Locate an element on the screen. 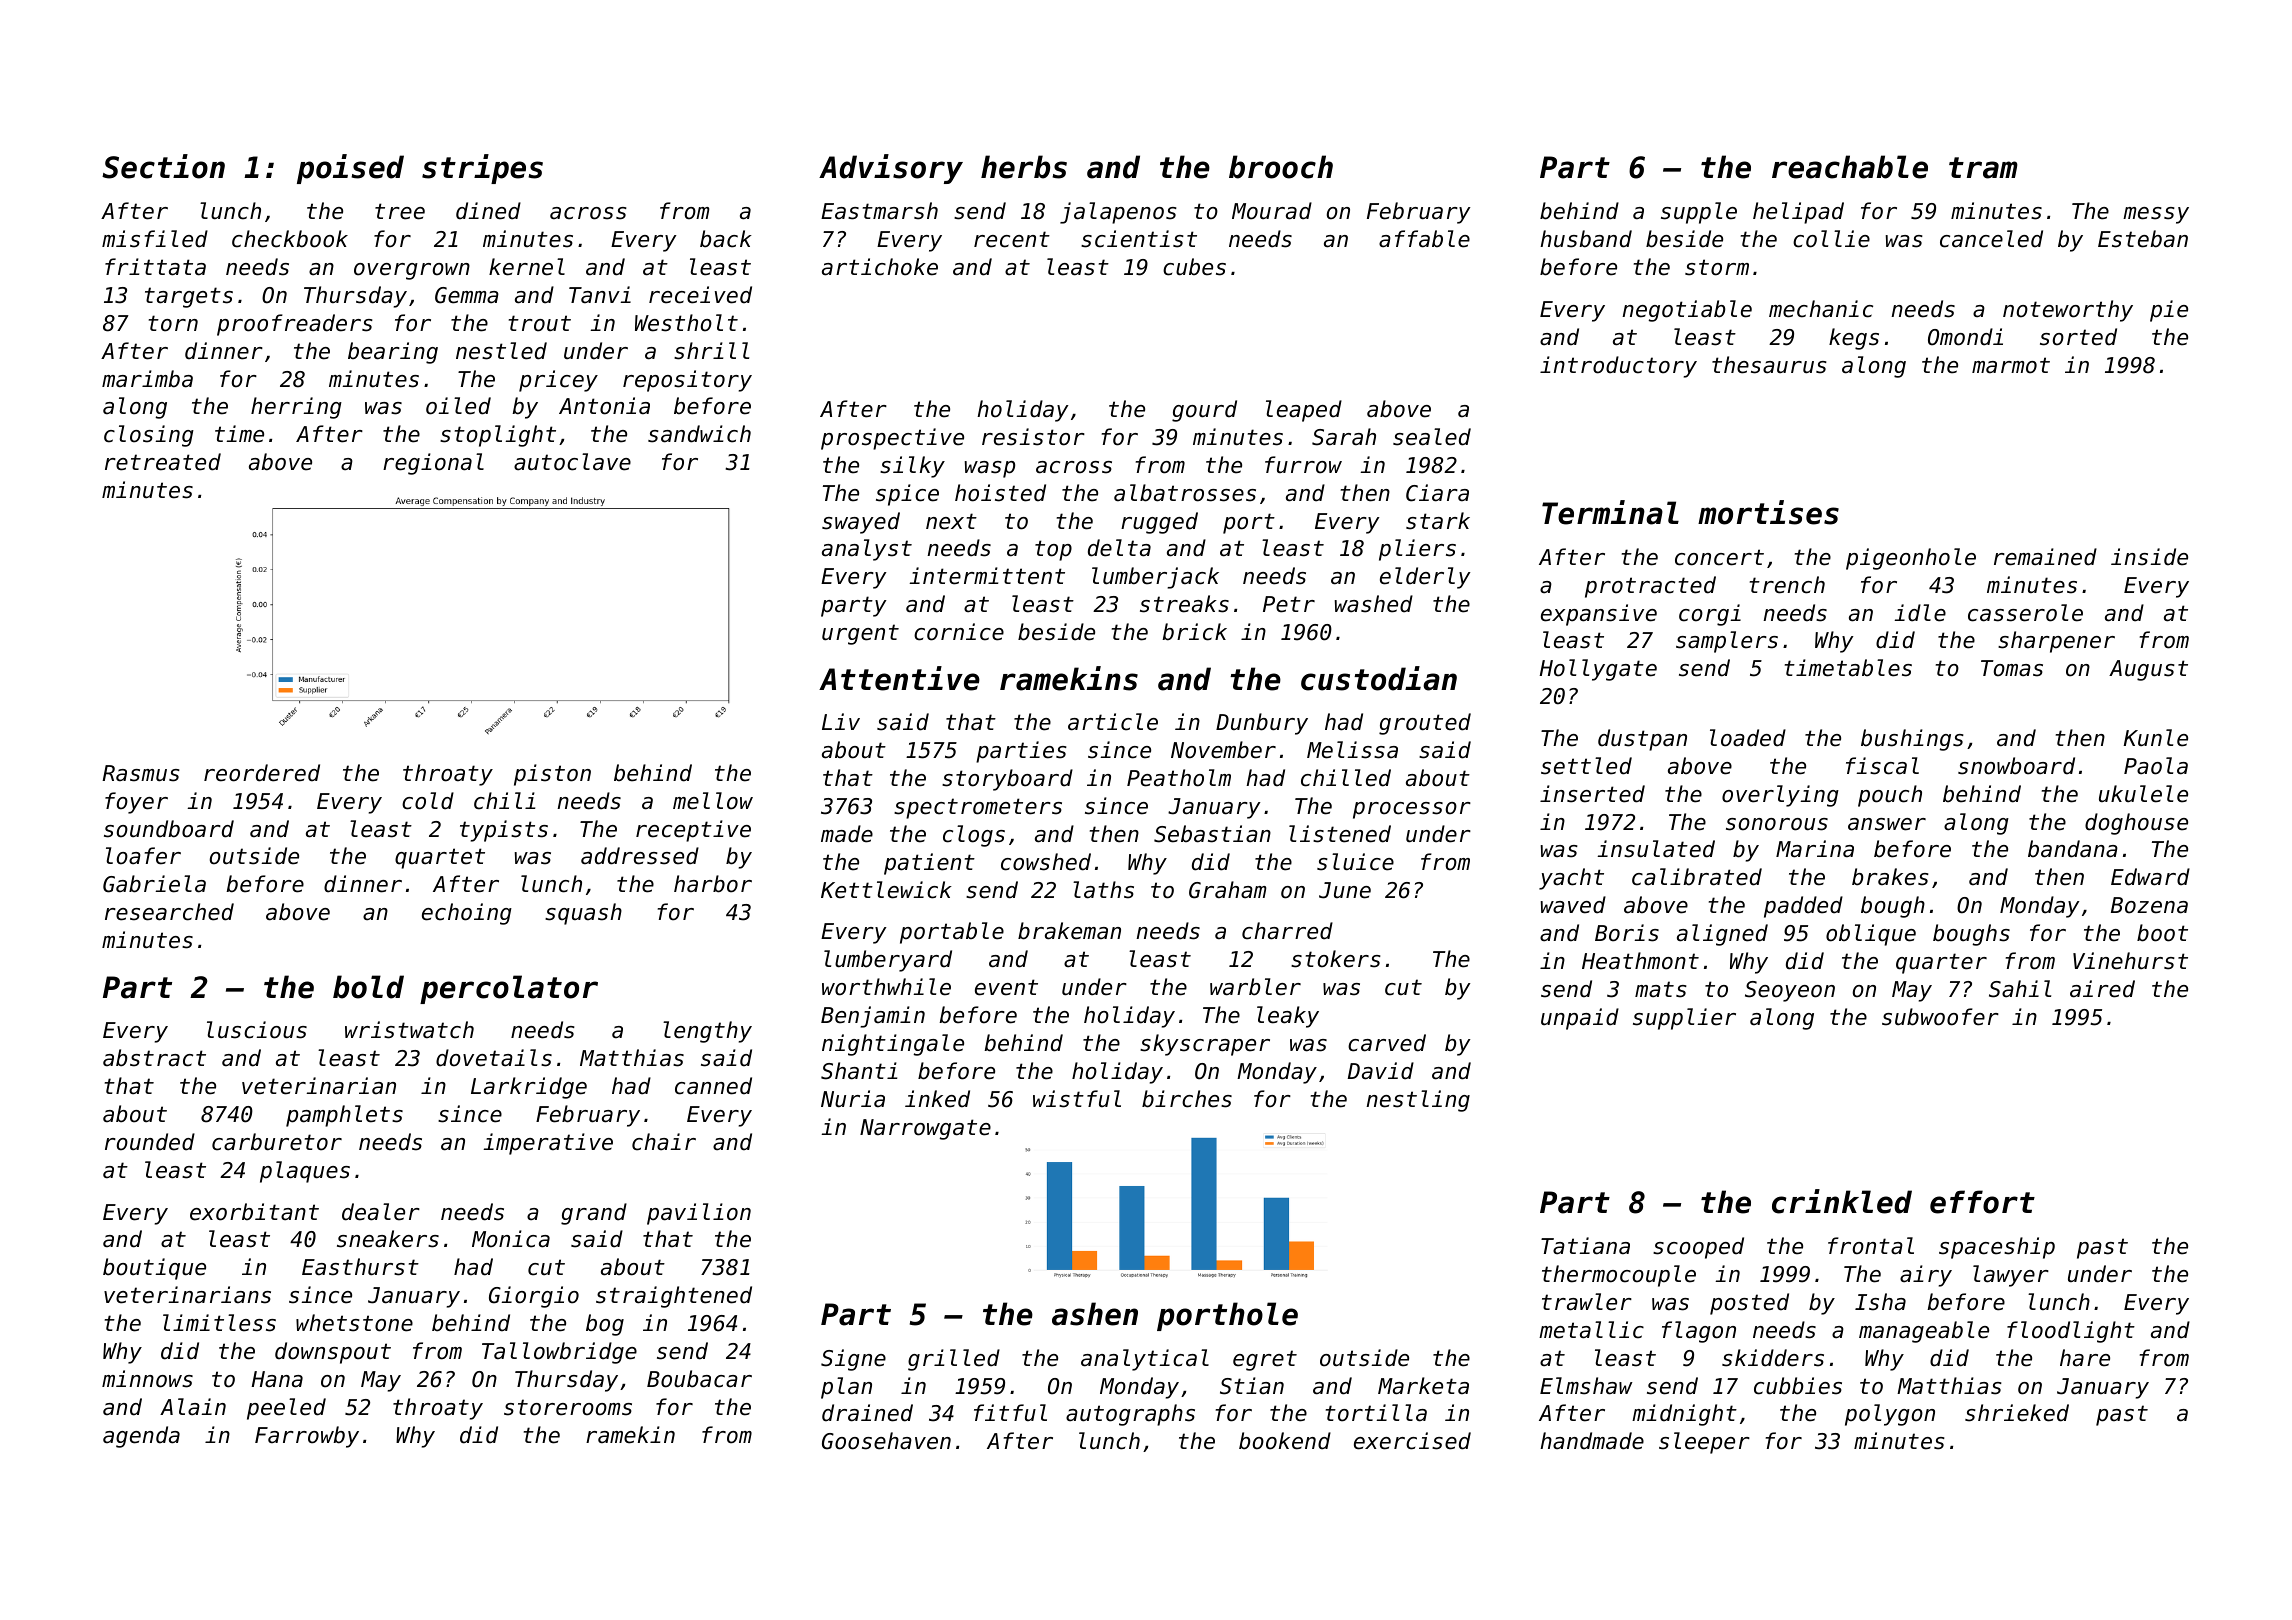 The image size is (2292, 1620). reachable is located at coordinates (1850, 167).
